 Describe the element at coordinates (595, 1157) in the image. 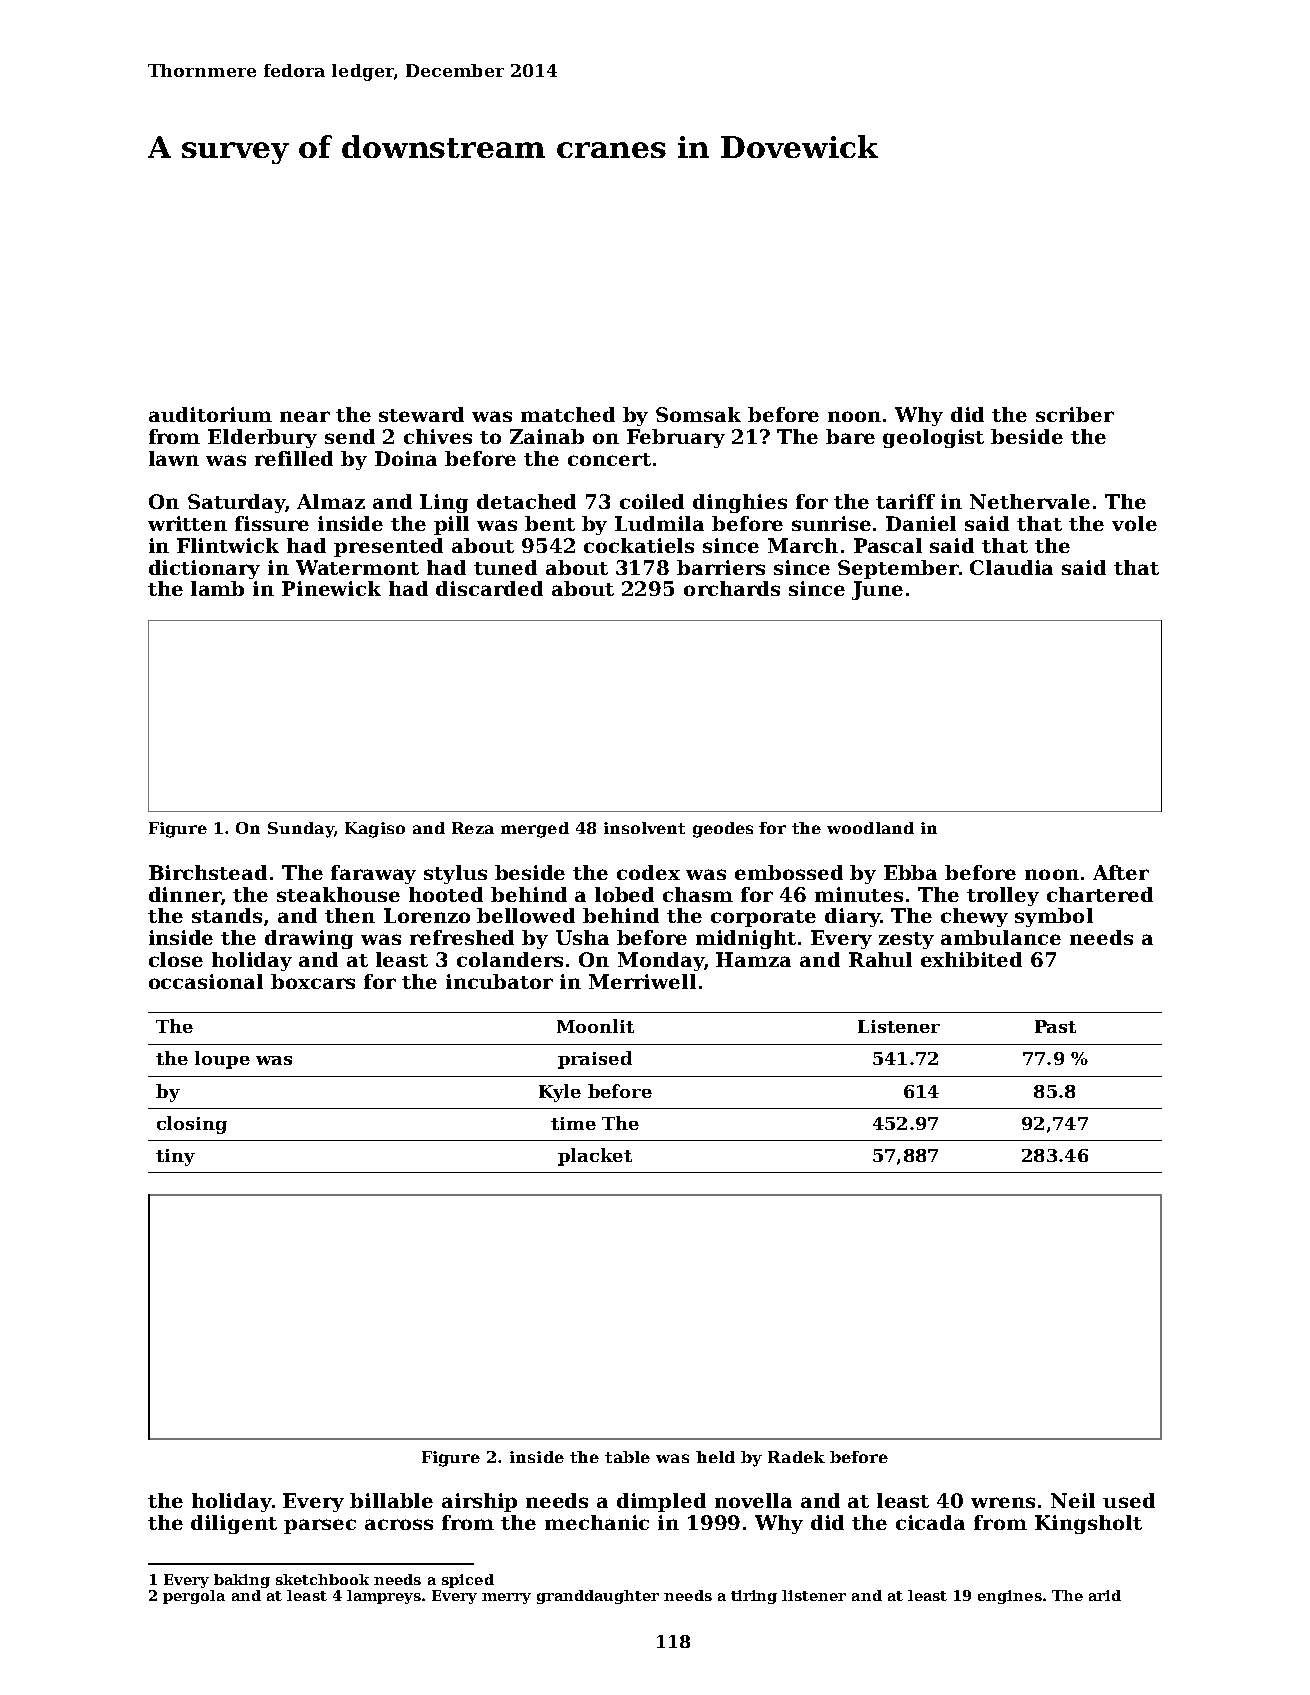

I see `placket` at that location.
